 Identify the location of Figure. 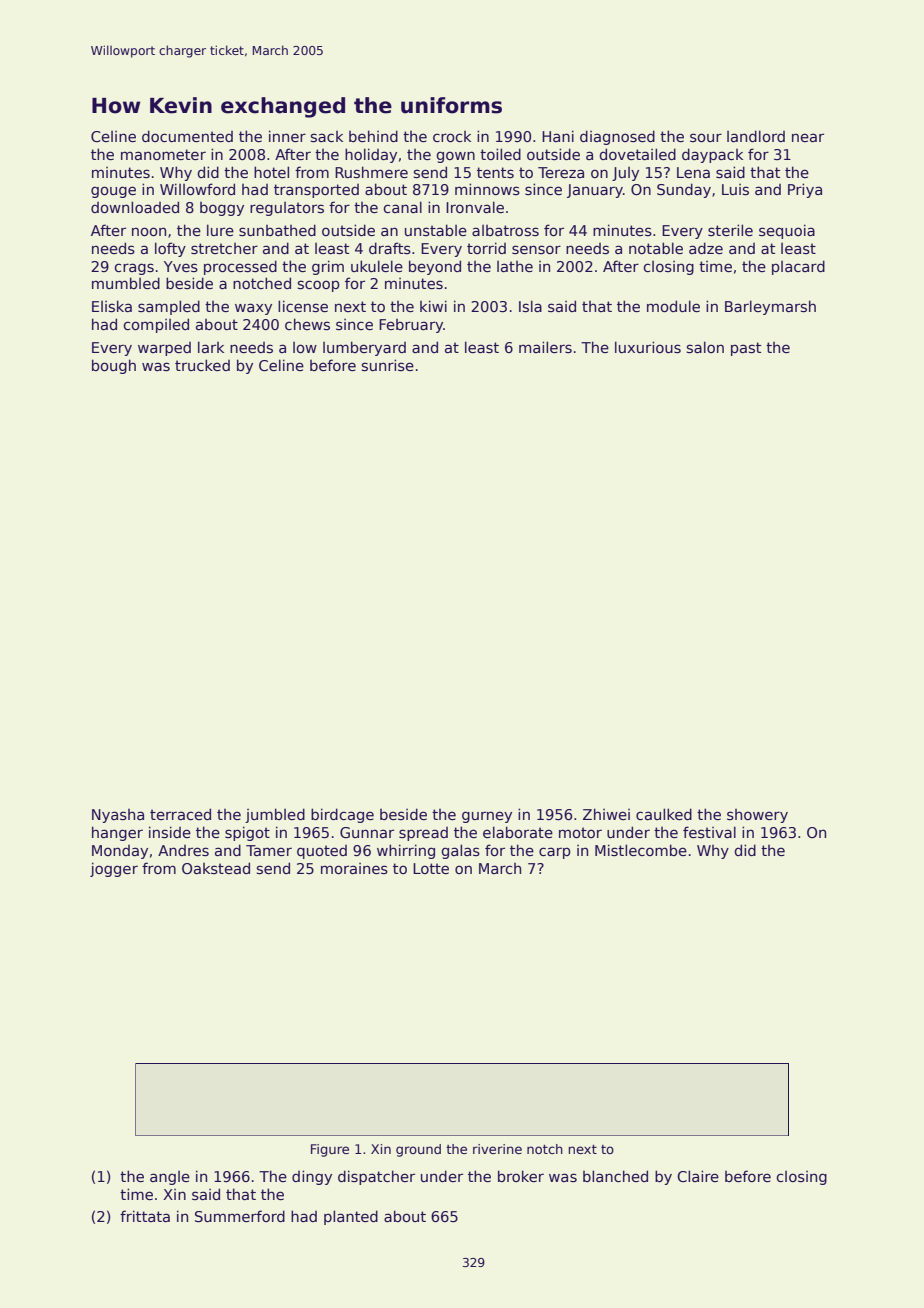
(330, 1150).
